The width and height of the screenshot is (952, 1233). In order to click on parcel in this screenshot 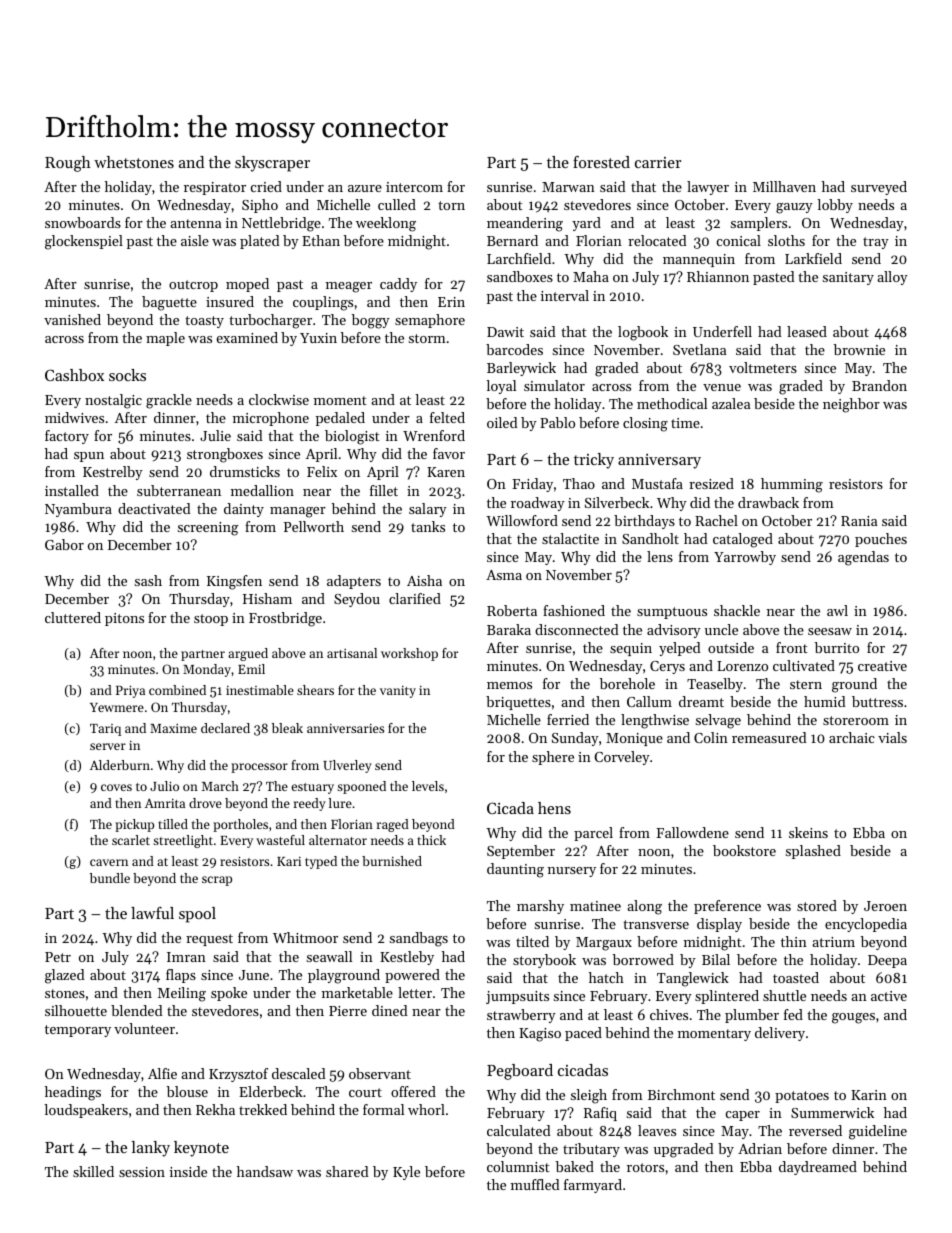, I will do `click(593, 834)`.
